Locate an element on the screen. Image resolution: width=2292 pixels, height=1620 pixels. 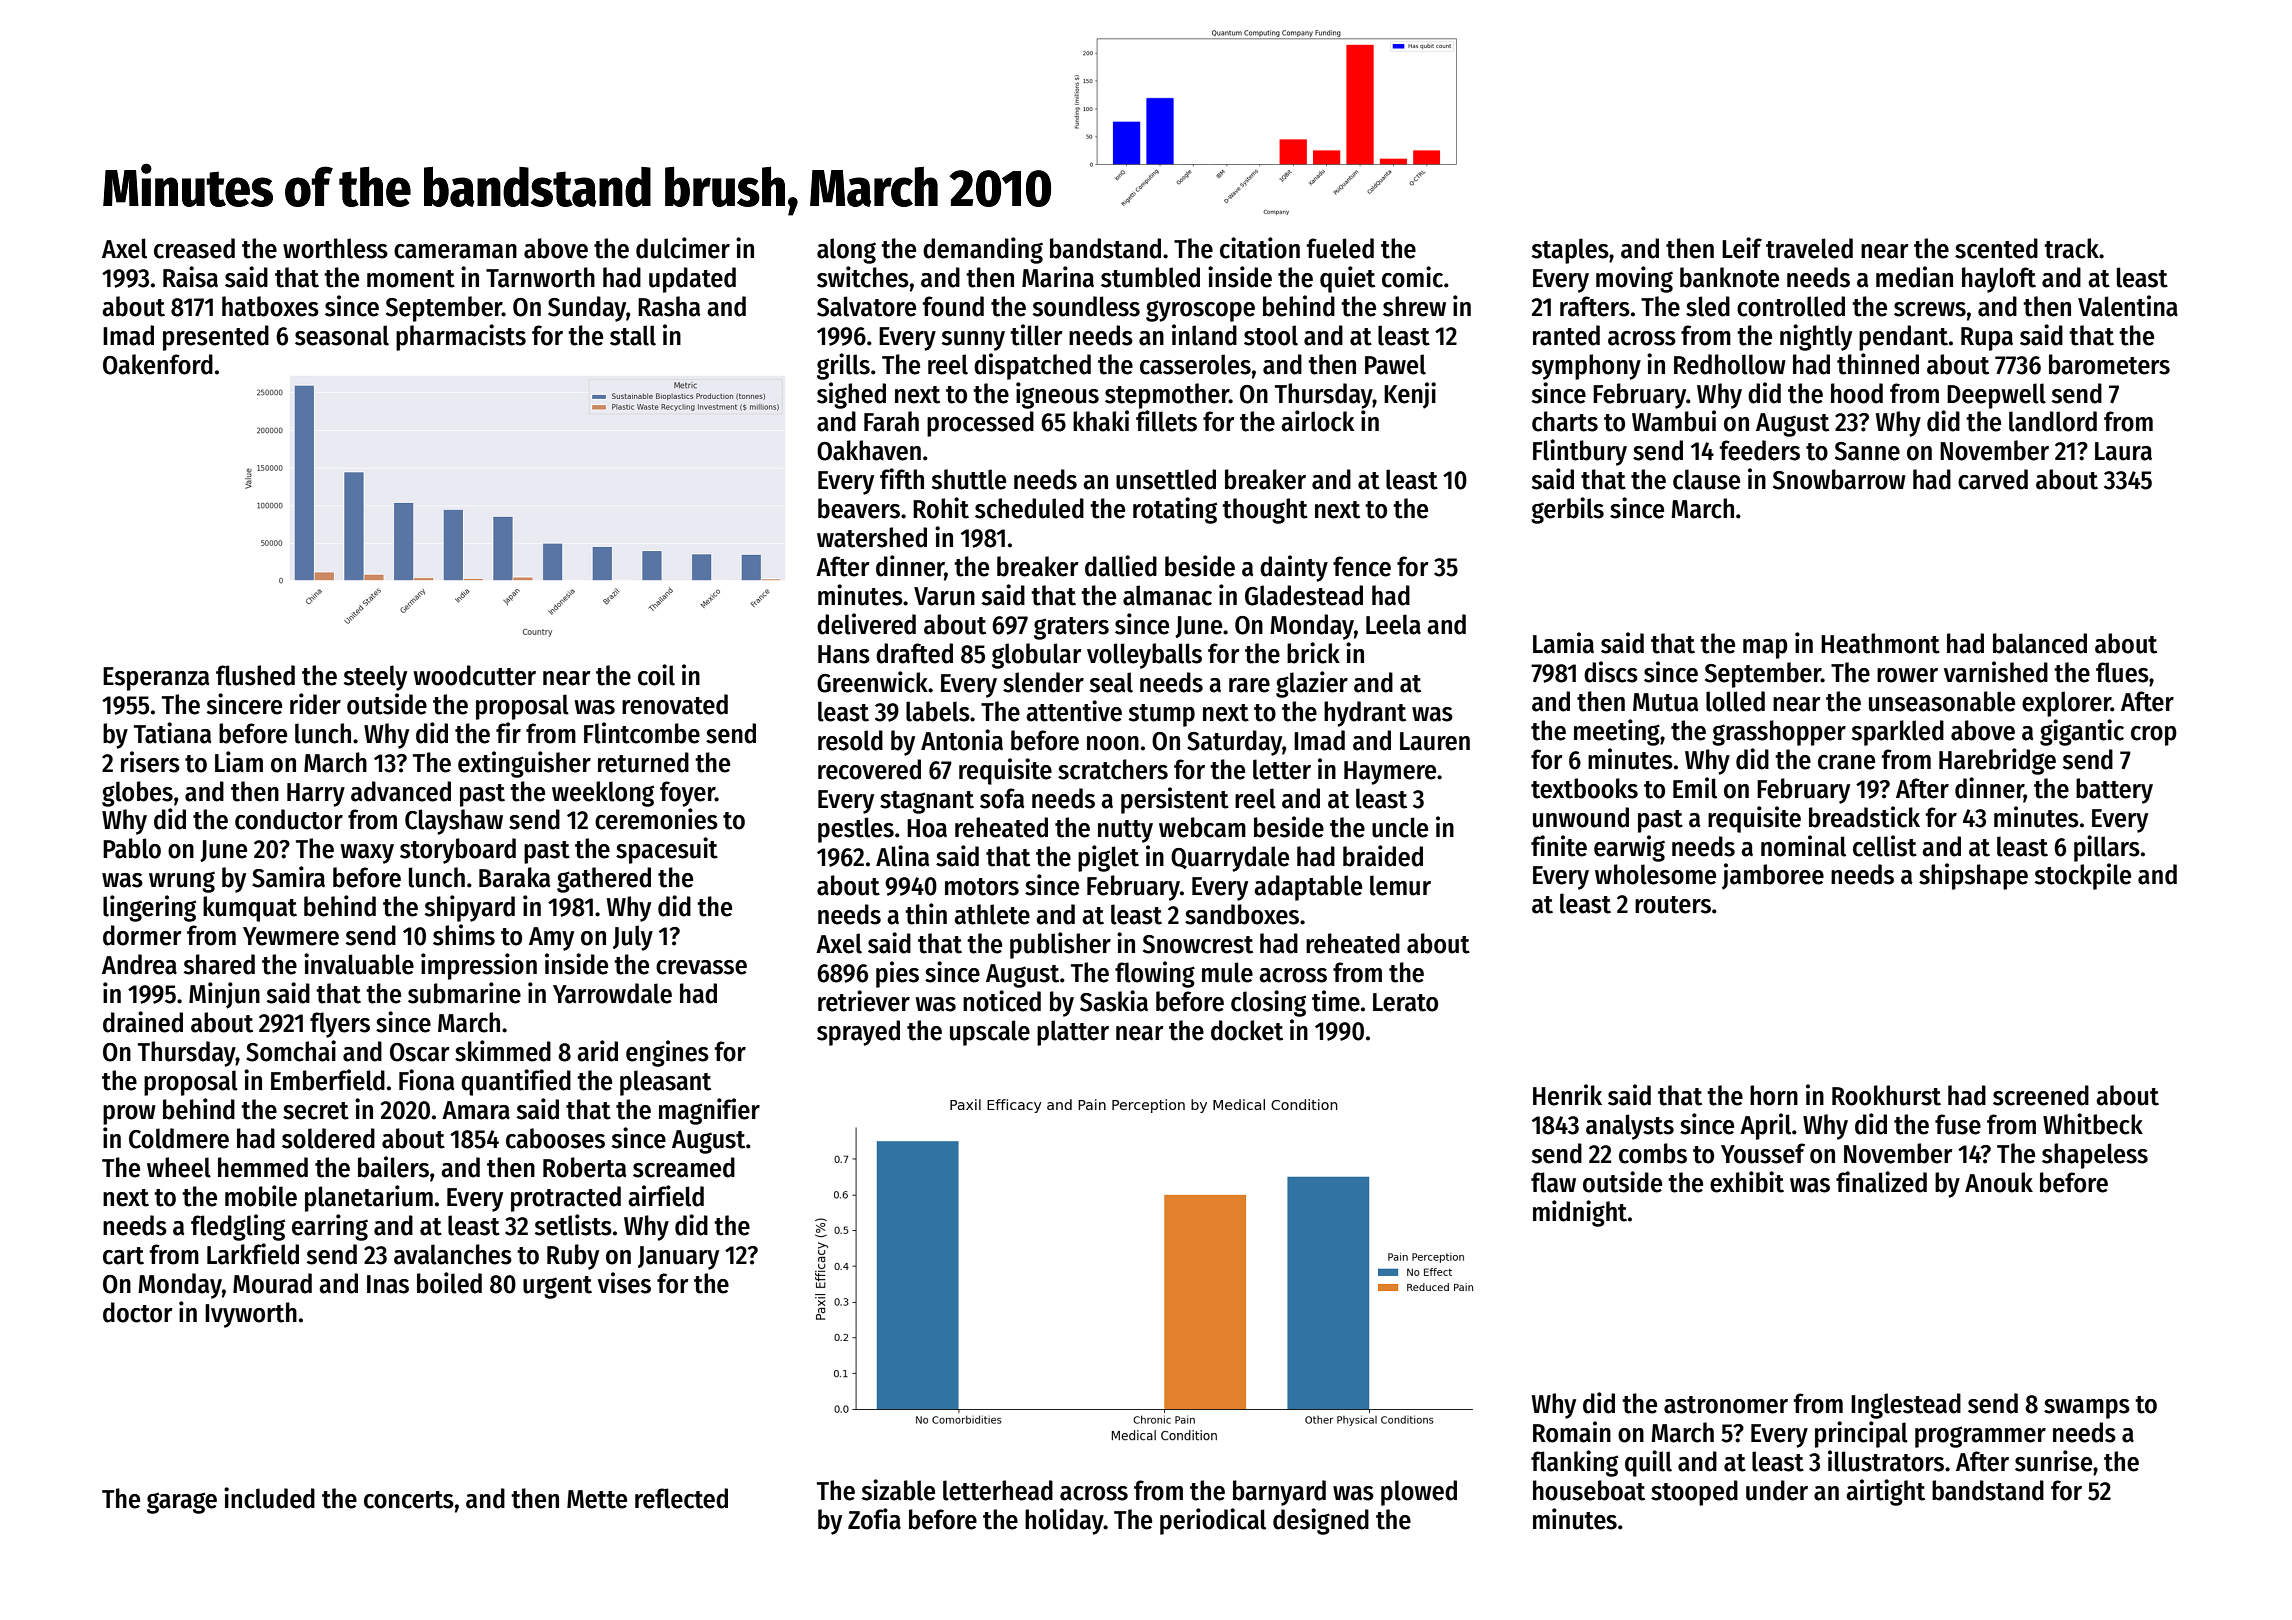
stall is located at coordinates (633, 335).
